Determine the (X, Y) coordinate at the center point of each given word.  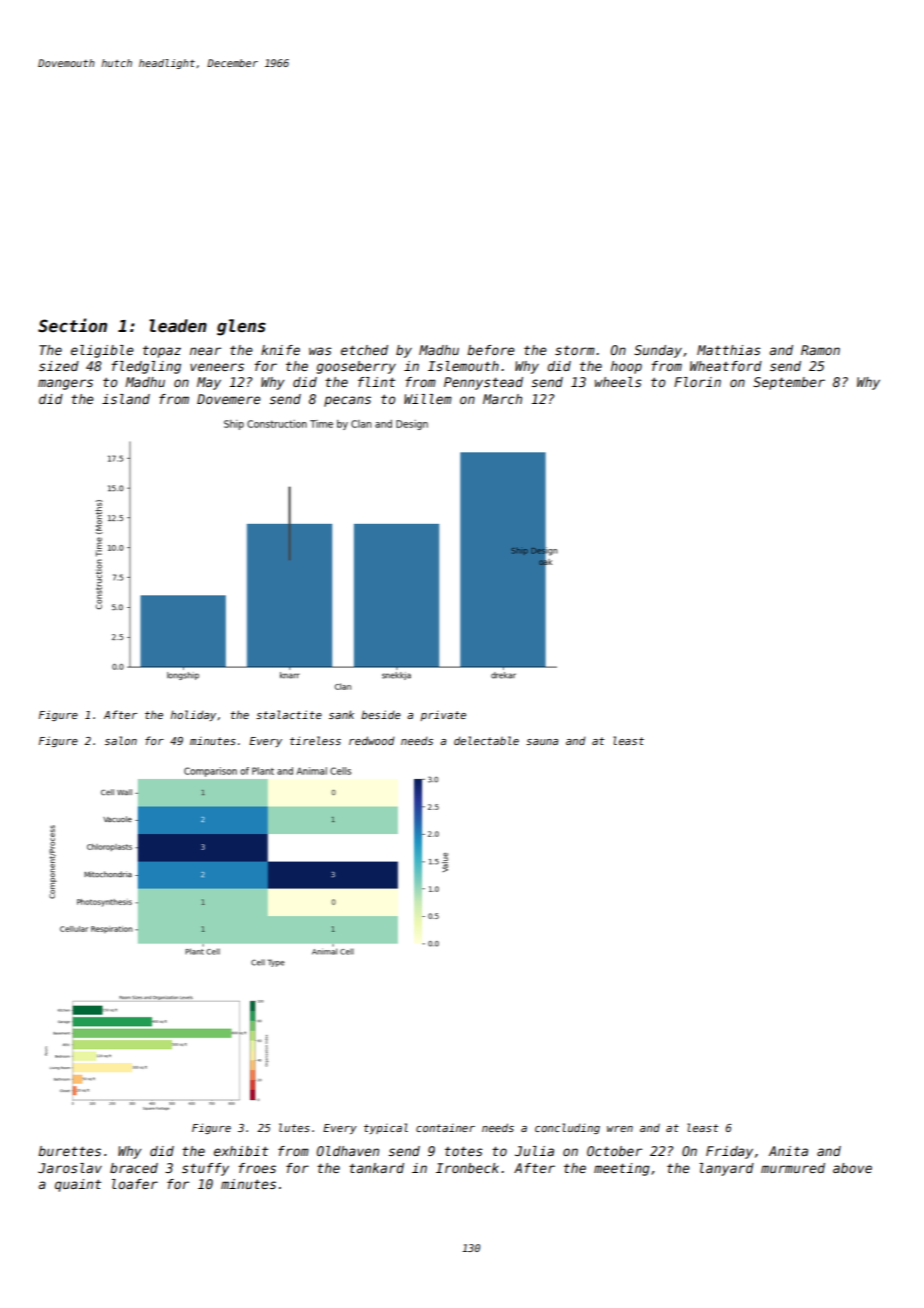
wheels (618, 382)
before (491, 350)
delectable (486, 740)
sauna (542, 742)
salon (121, 740)
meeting (622, 1169)
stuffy (205, 1169)
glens (241, 327)
